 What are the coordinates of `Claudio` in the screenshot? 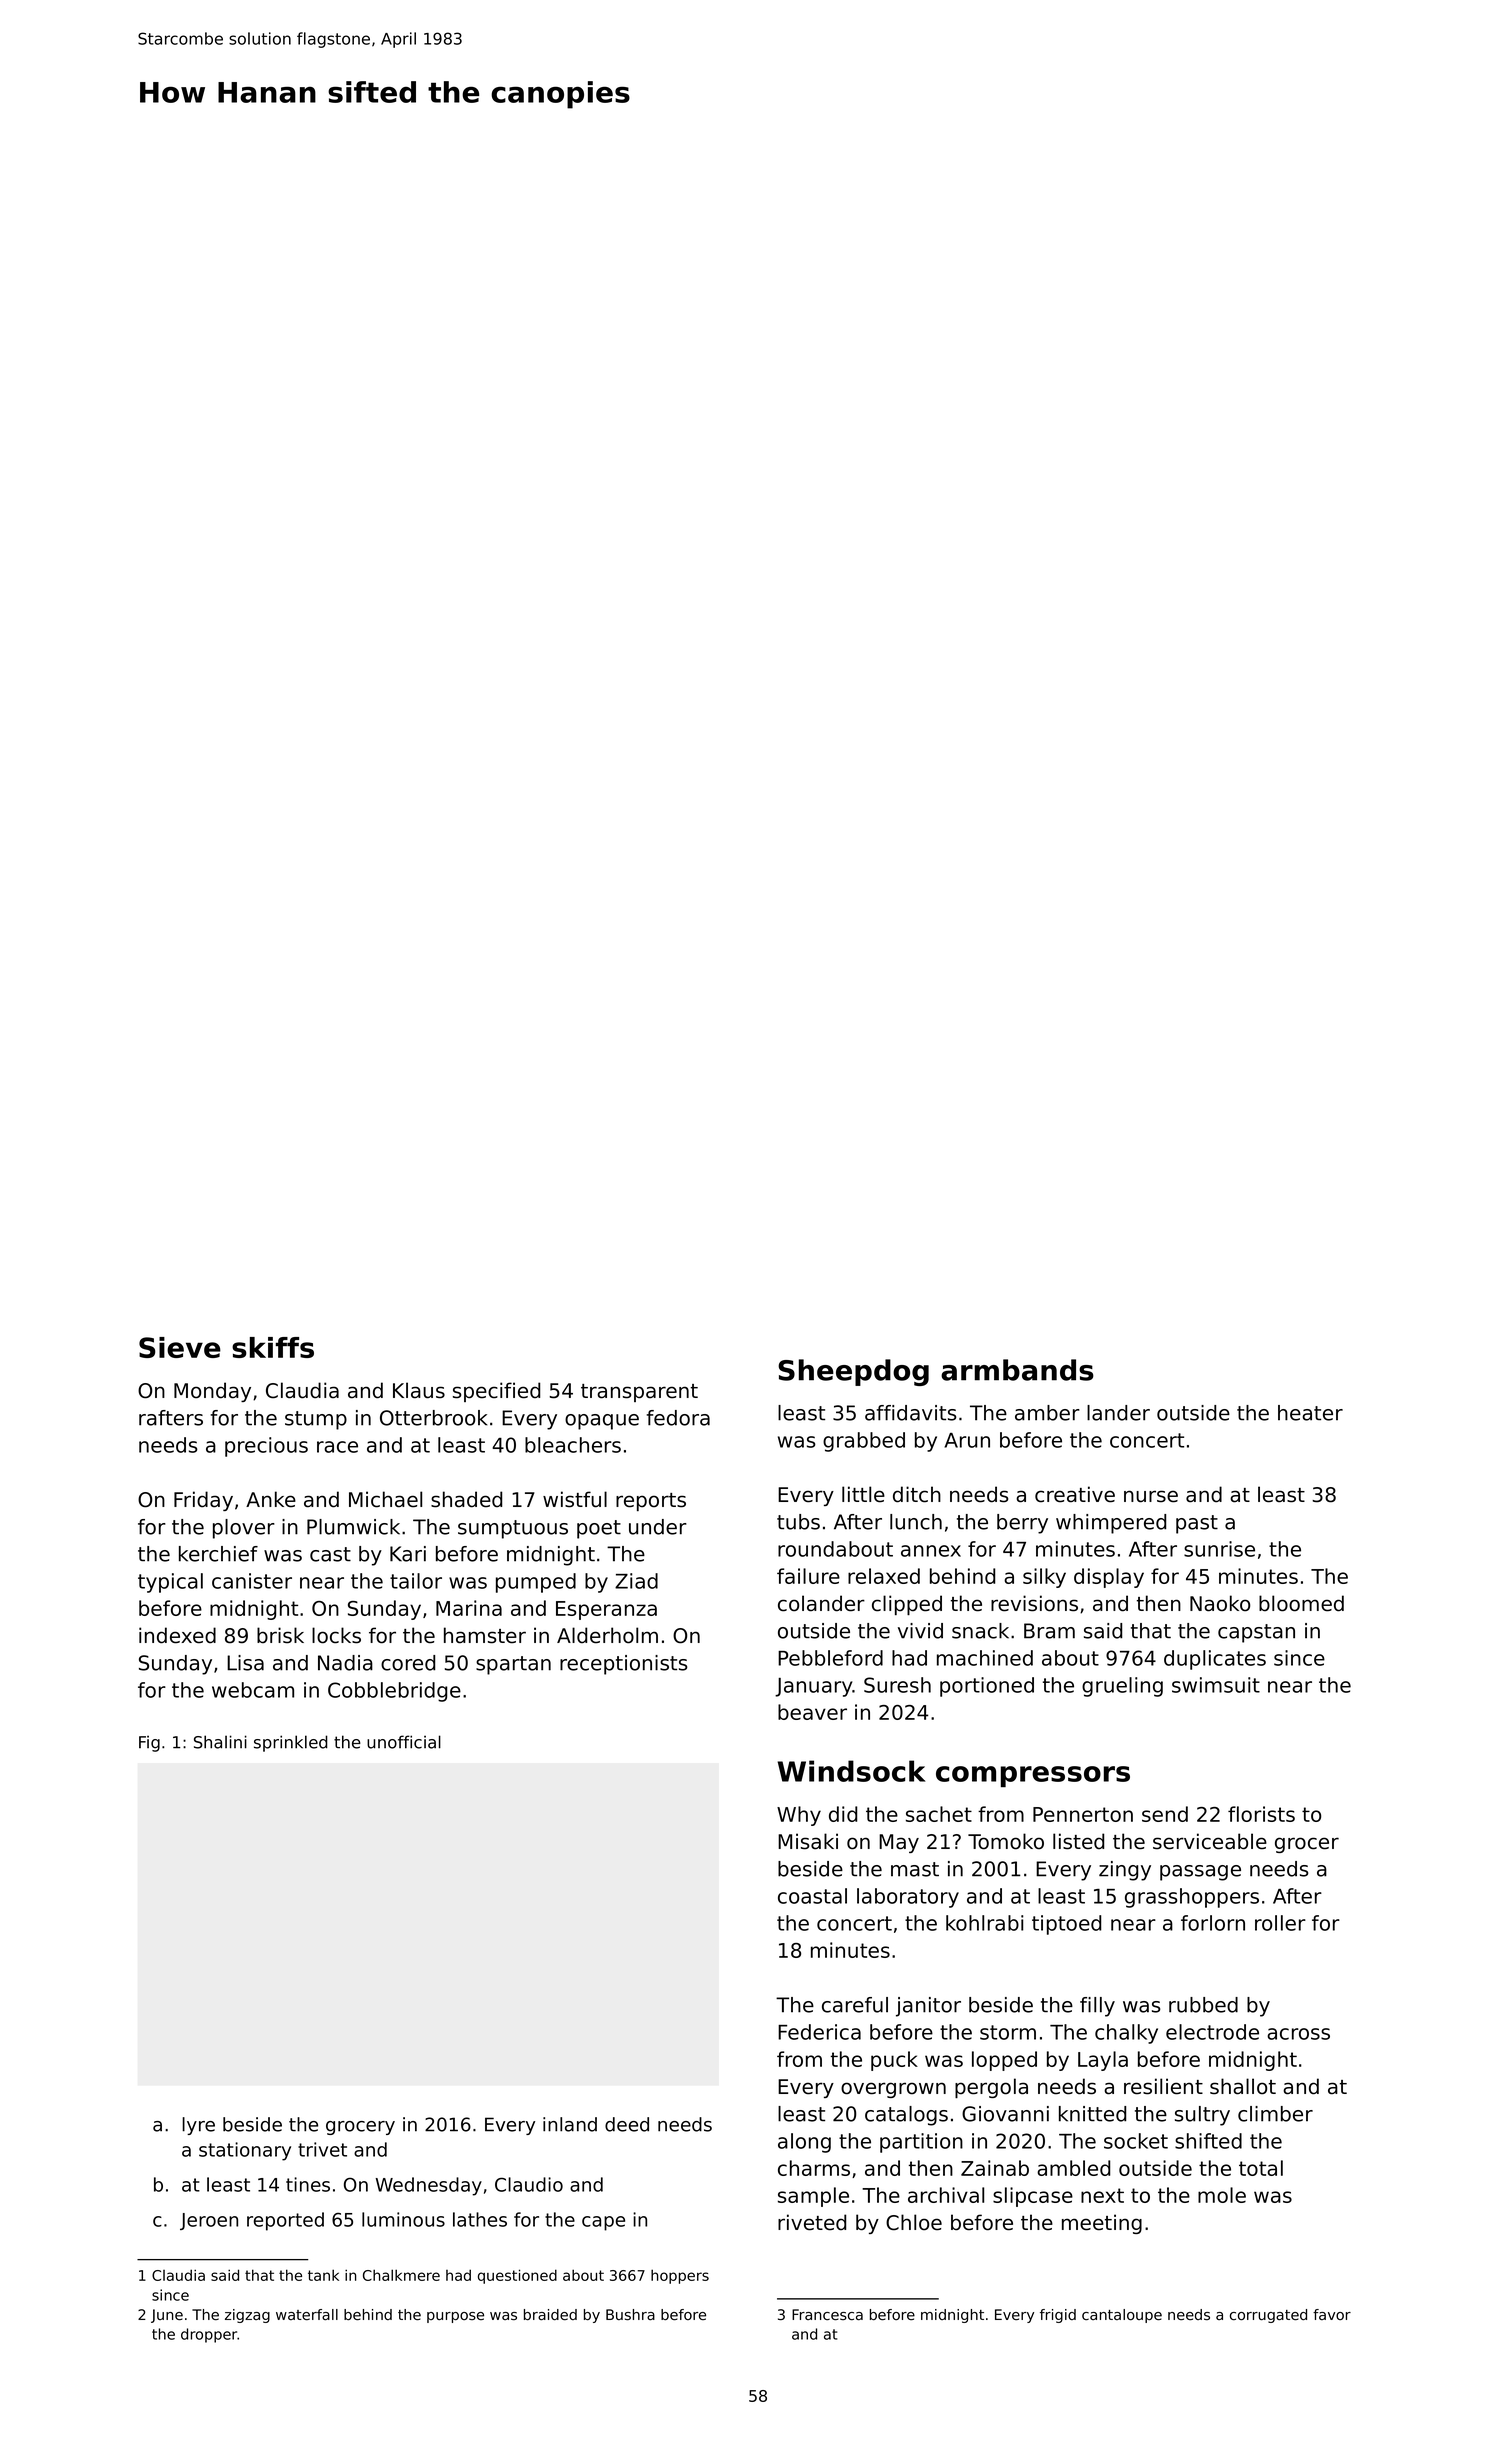 It's located at (529, 2184).
